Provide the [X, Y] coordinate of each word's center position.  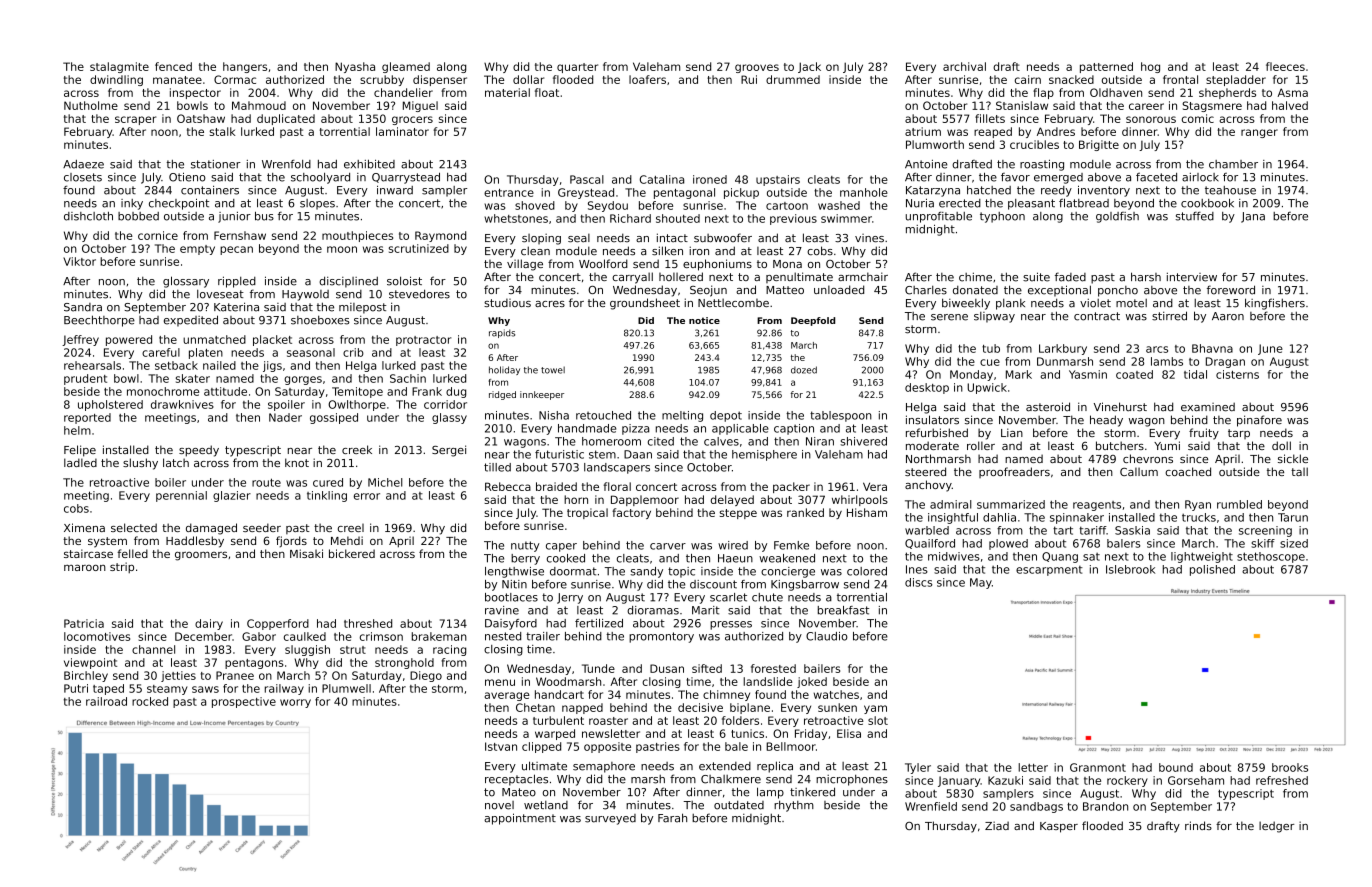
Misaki [306, 553]
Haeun [735, 558]
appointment [520, 819]
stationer [216, 164]
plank [1010, 304]
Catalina [662, 179]
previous [793, 219]
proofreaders [1014, 472]
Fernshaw [240, 235]
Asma [1292, 92]
